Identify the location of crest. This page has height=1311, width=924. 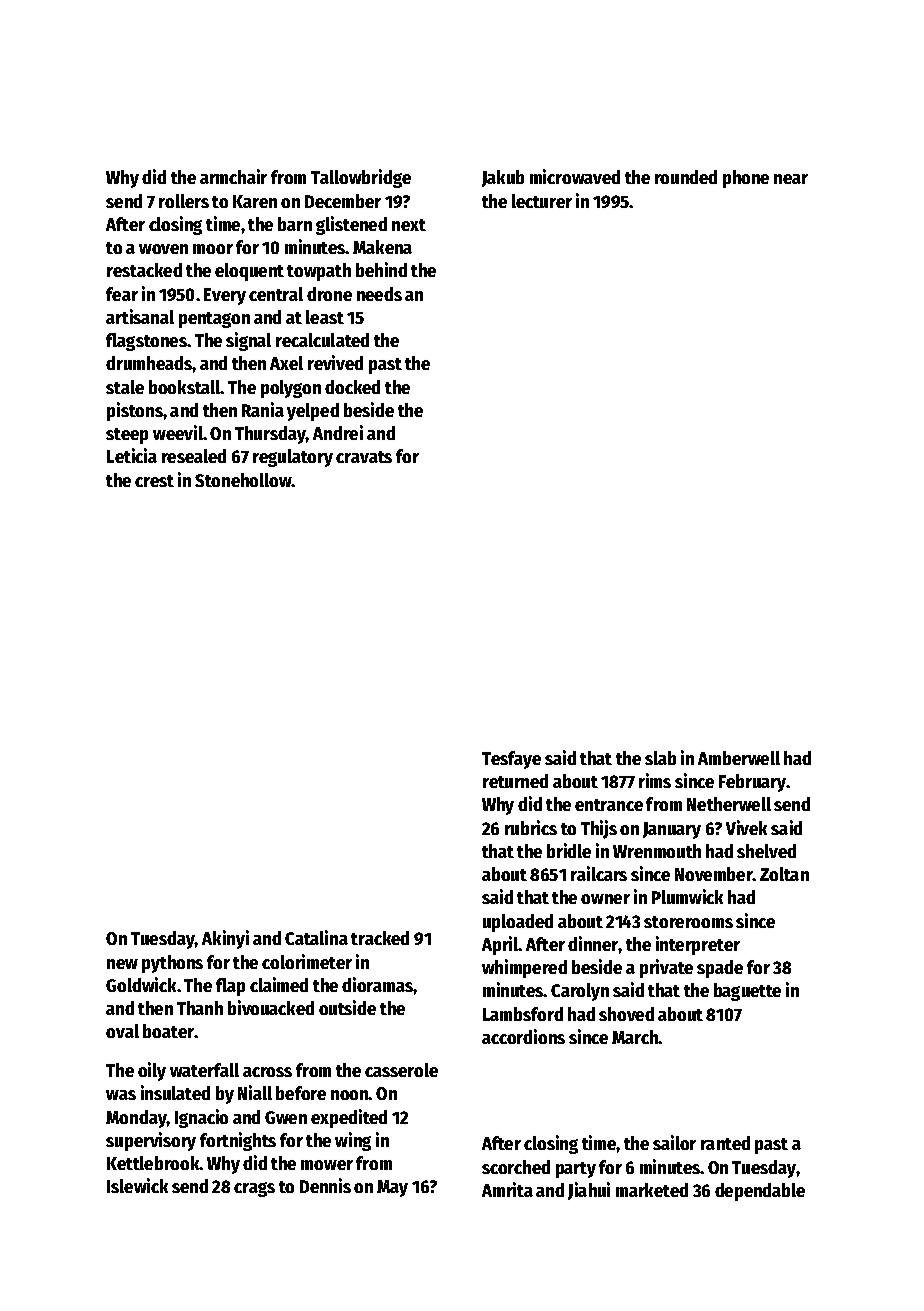
(154, 481).
